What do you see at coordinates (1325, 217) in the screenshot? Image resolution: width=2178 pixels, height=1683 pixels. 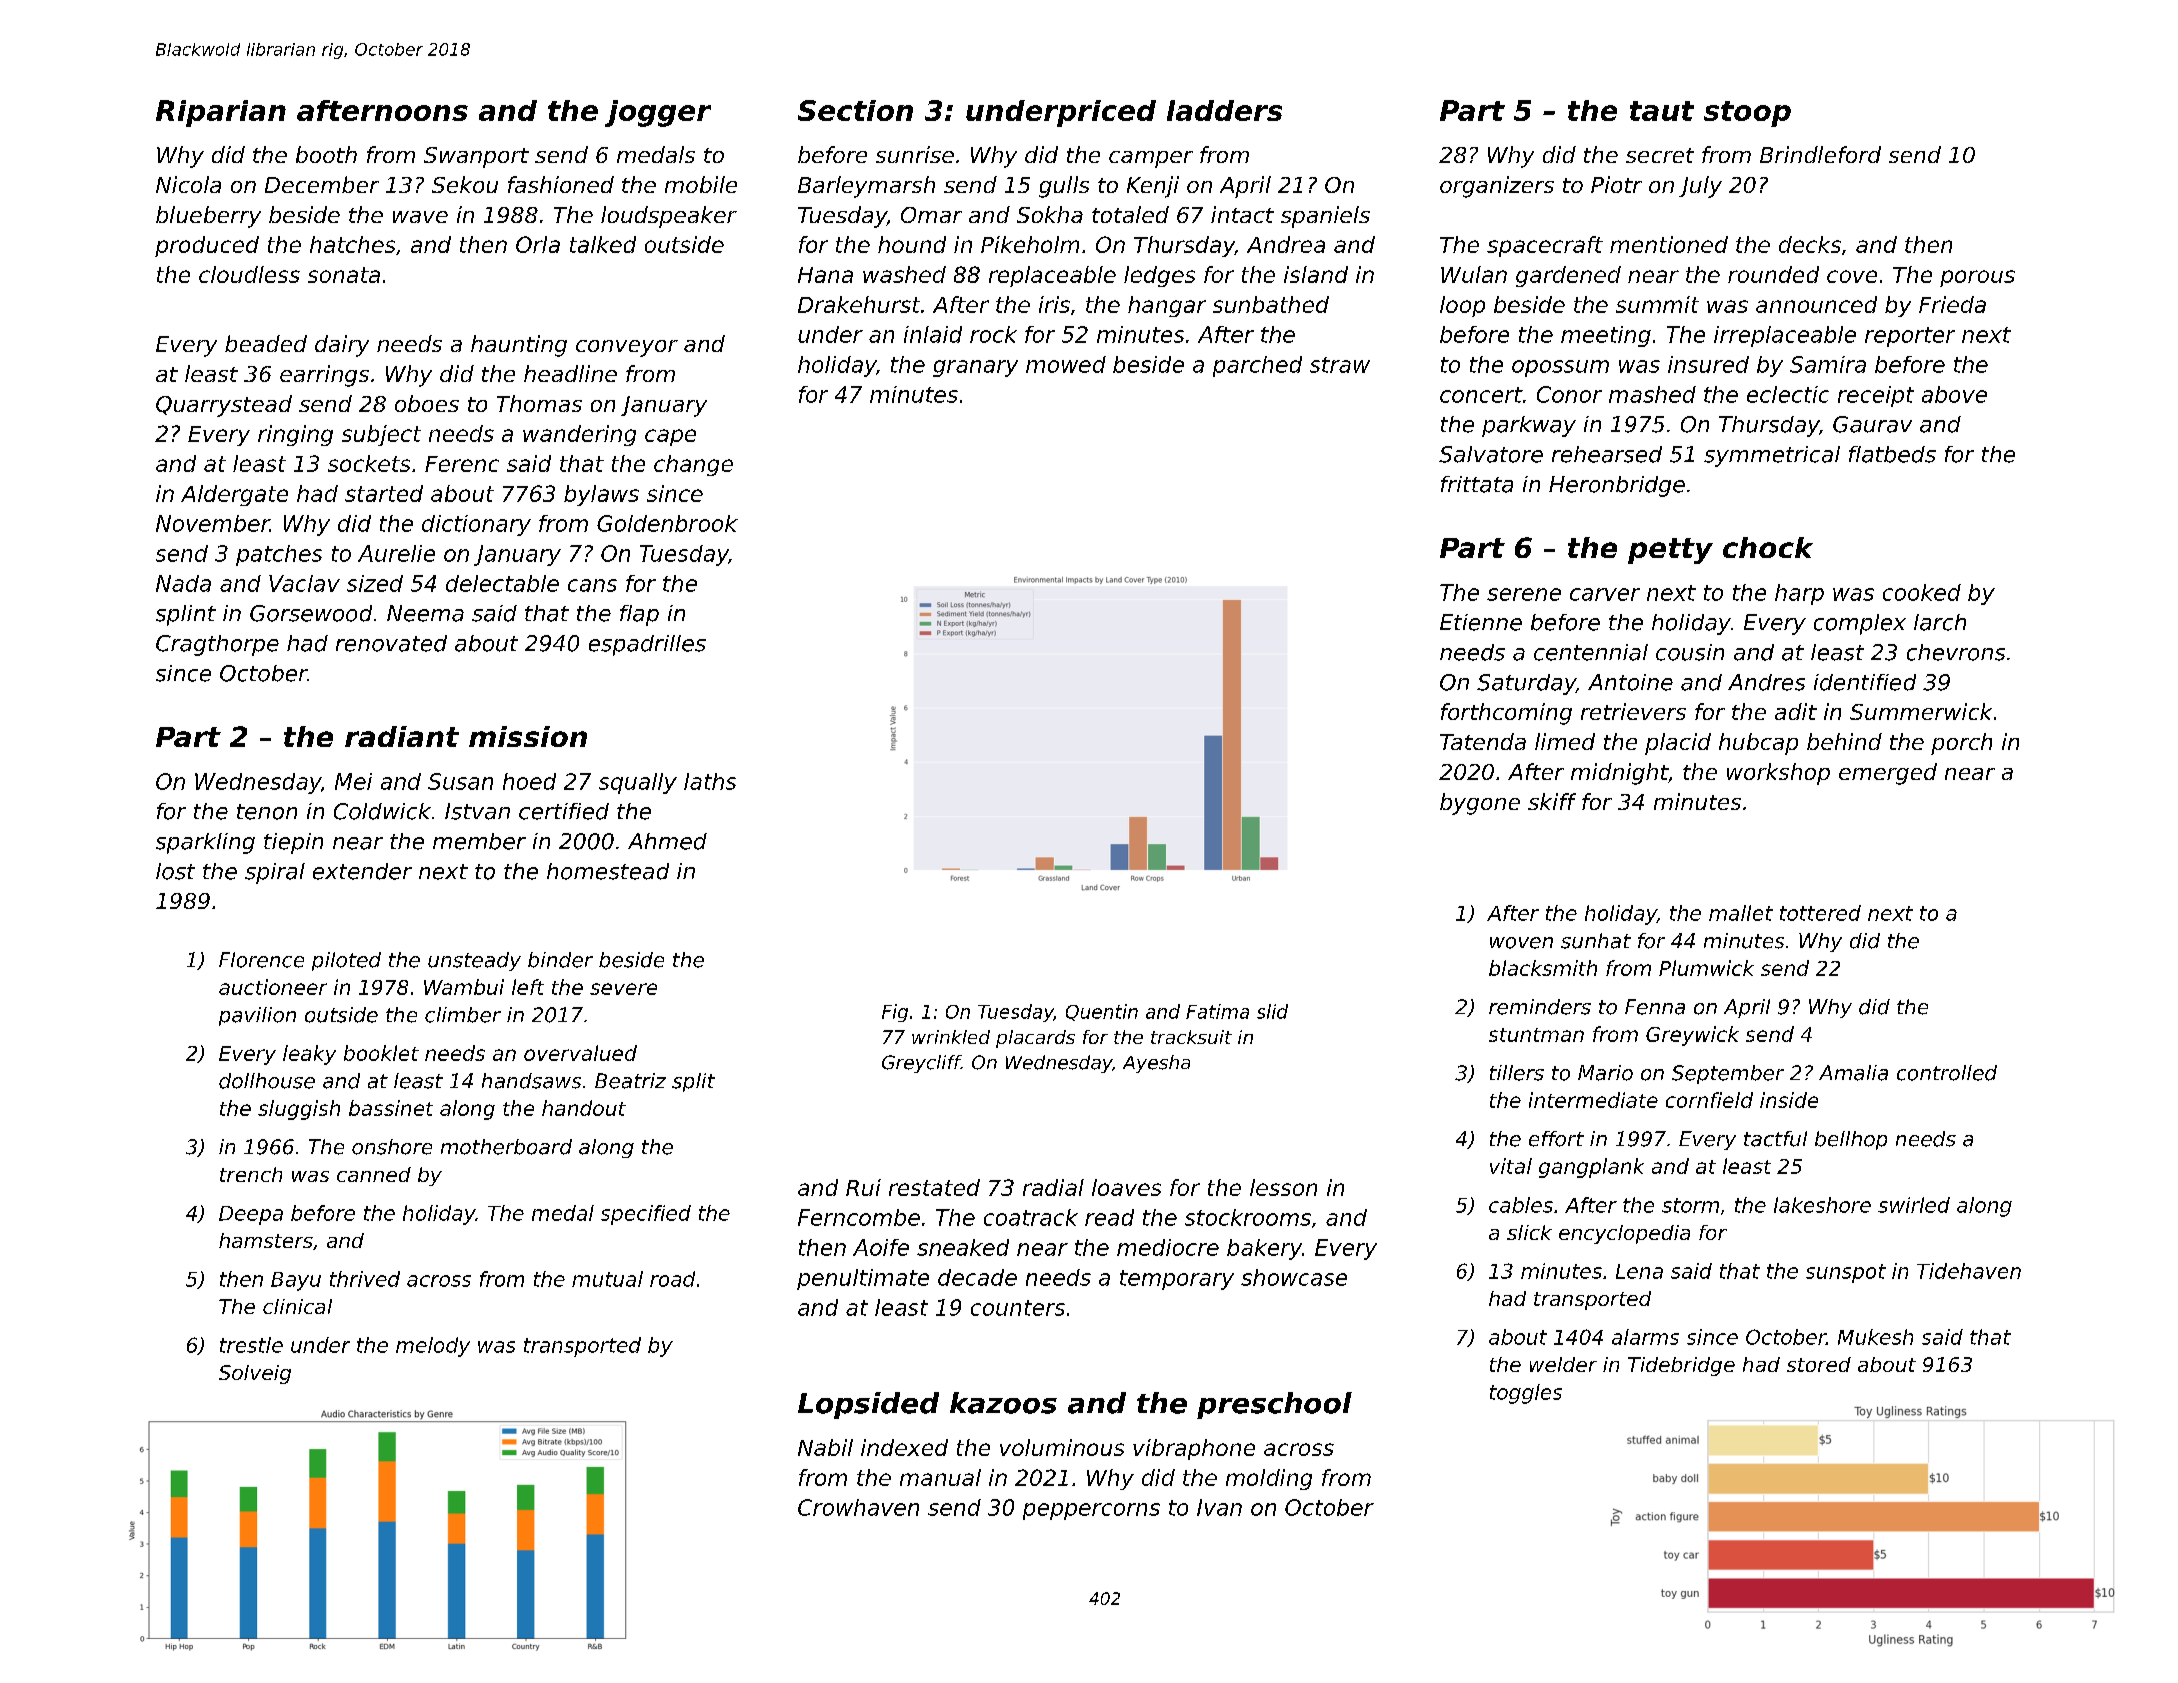 I see `spaniels` at bounding box center [1325, 217].
